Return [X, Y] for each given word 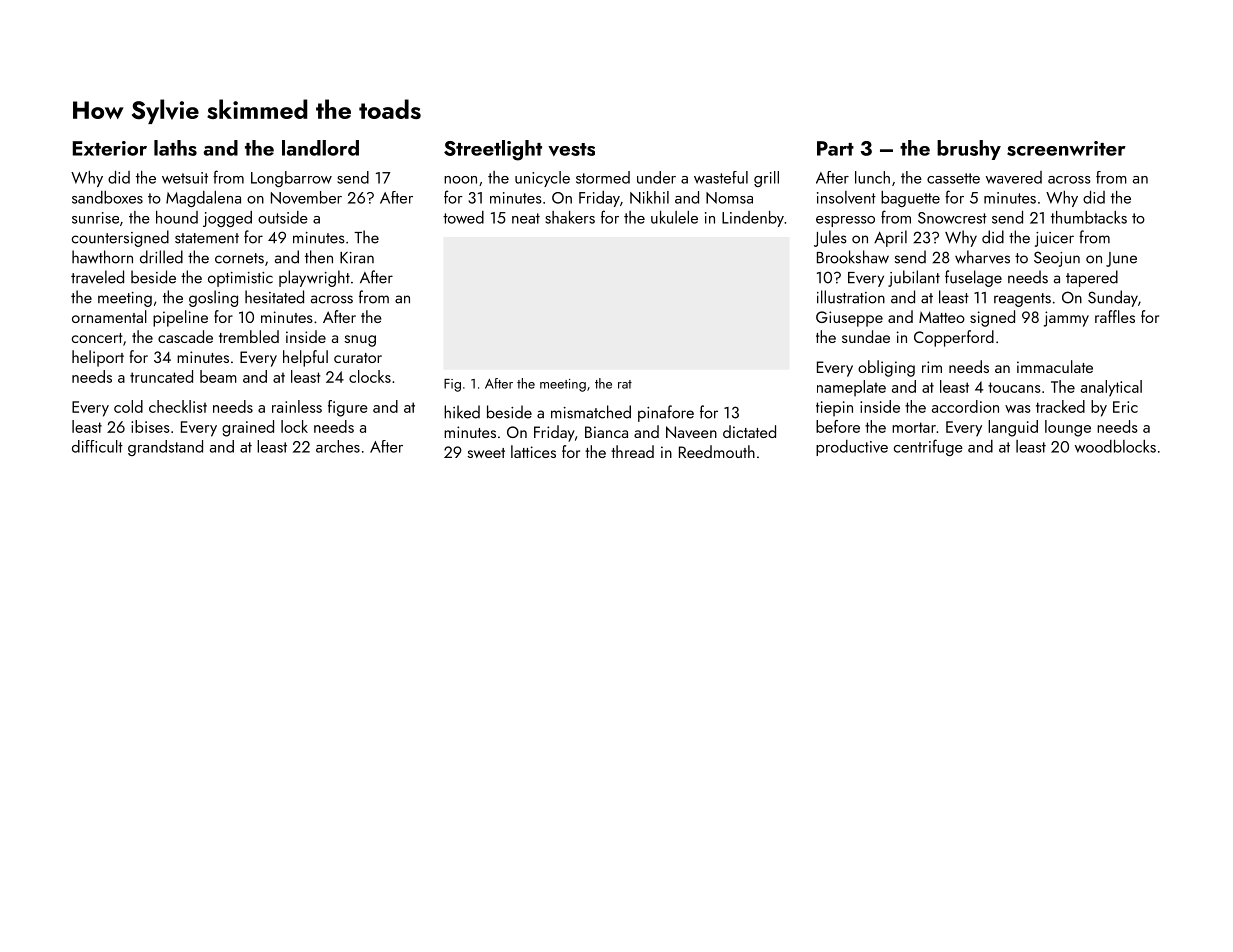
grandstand [165, 448]
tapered [1092, 278]
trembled [249, 336]
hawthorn [102, 257]
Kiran [357, 258]
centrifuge [928, 447]
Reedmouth [717, 451]
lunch [872, 177]
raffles [1115, 316]
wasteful [721, 177]
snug [360, 341]
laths [175, 148]
